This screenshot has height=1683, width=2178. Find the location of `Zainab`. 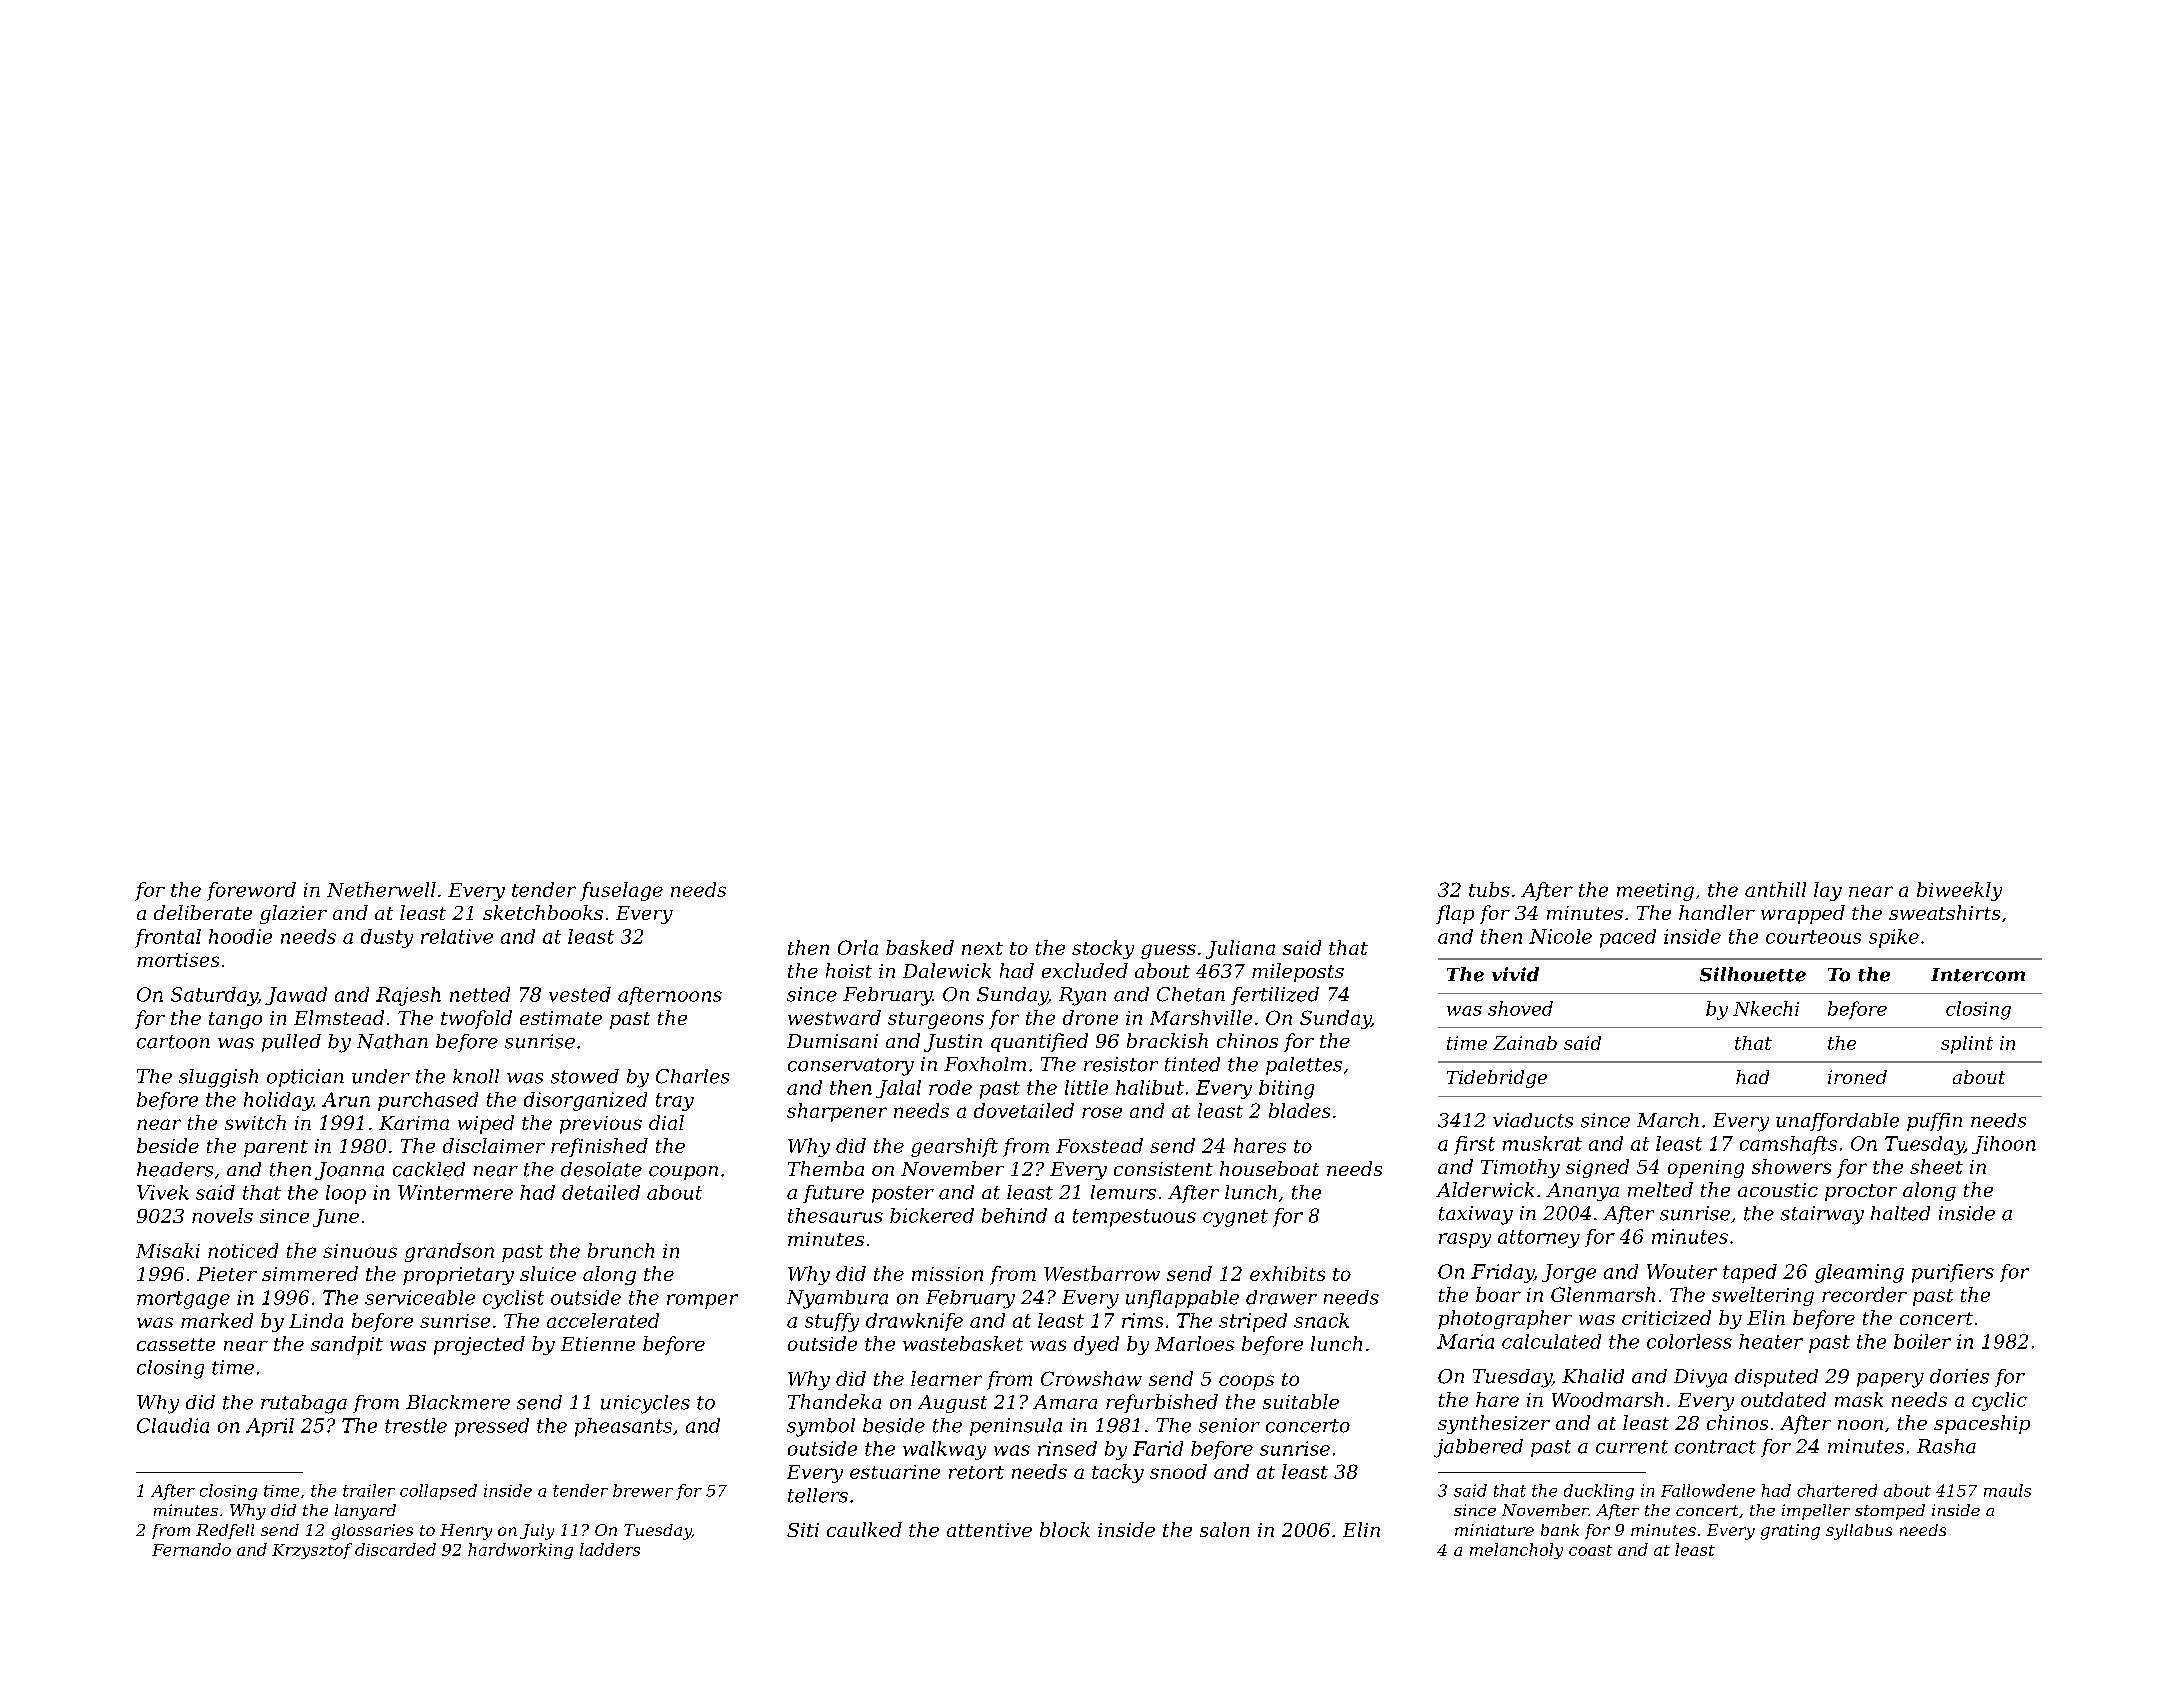

Zainab is located at coordinates (1525, 1043).
